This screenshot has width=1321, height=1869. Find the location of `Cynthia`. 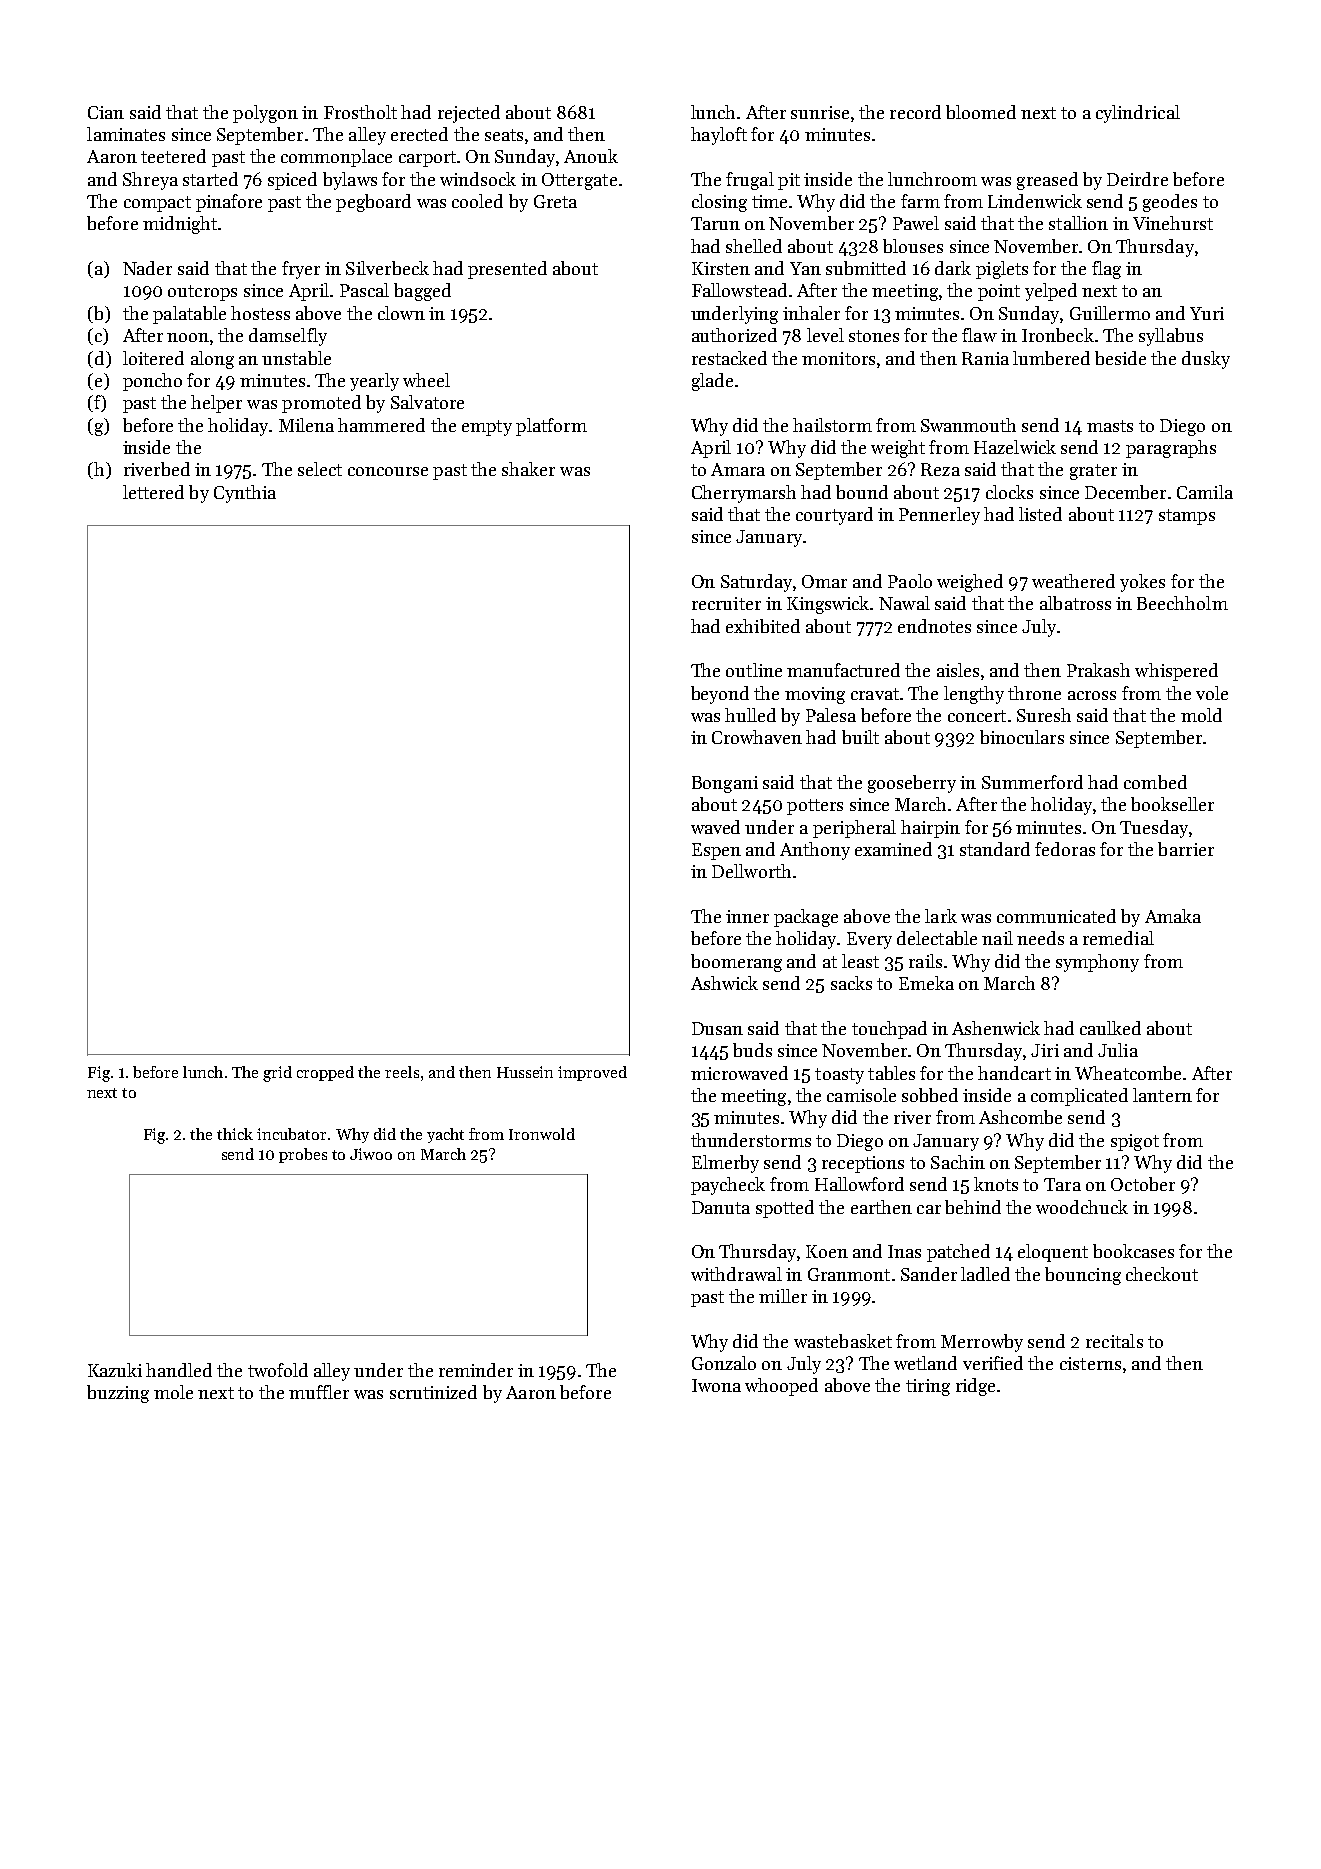

Cynthia is located at coordinates (245, 494).
